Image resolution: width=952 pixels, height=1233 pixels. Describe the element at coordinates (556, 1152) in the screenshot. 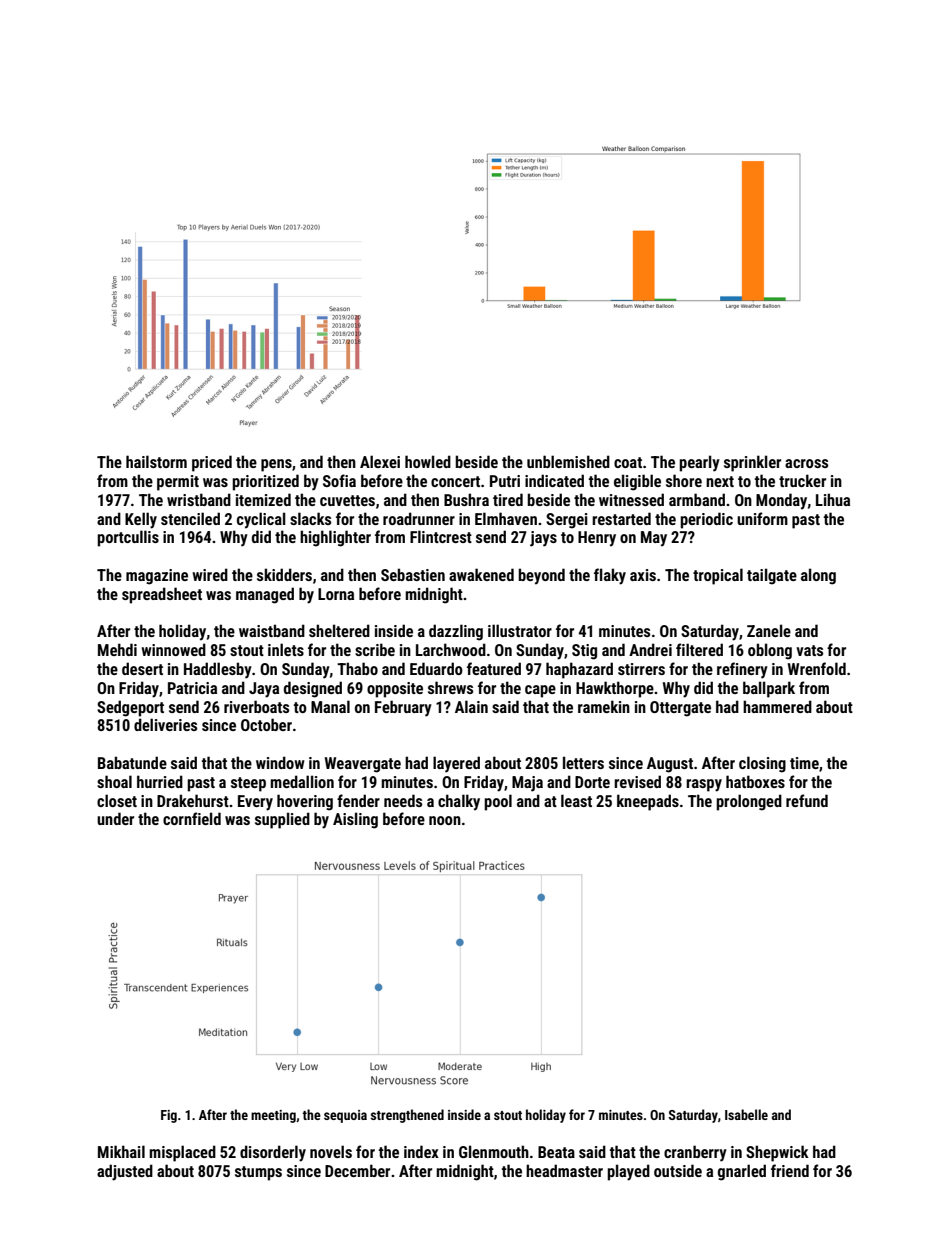

I see `Beata` at that location.
